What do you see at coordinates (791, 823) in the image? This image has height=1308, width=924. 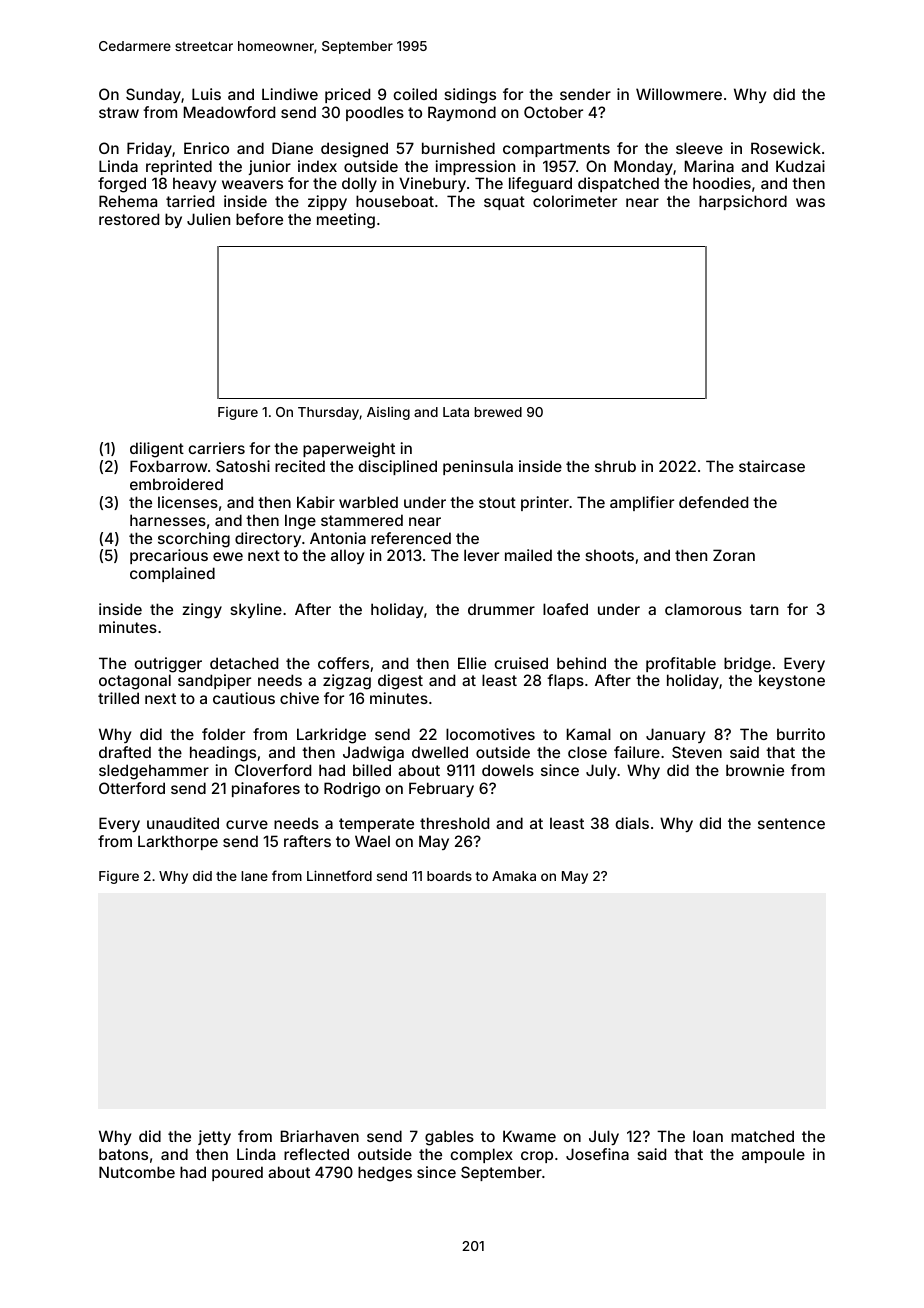 I see `sentence` at bounding box center [791, 823].
